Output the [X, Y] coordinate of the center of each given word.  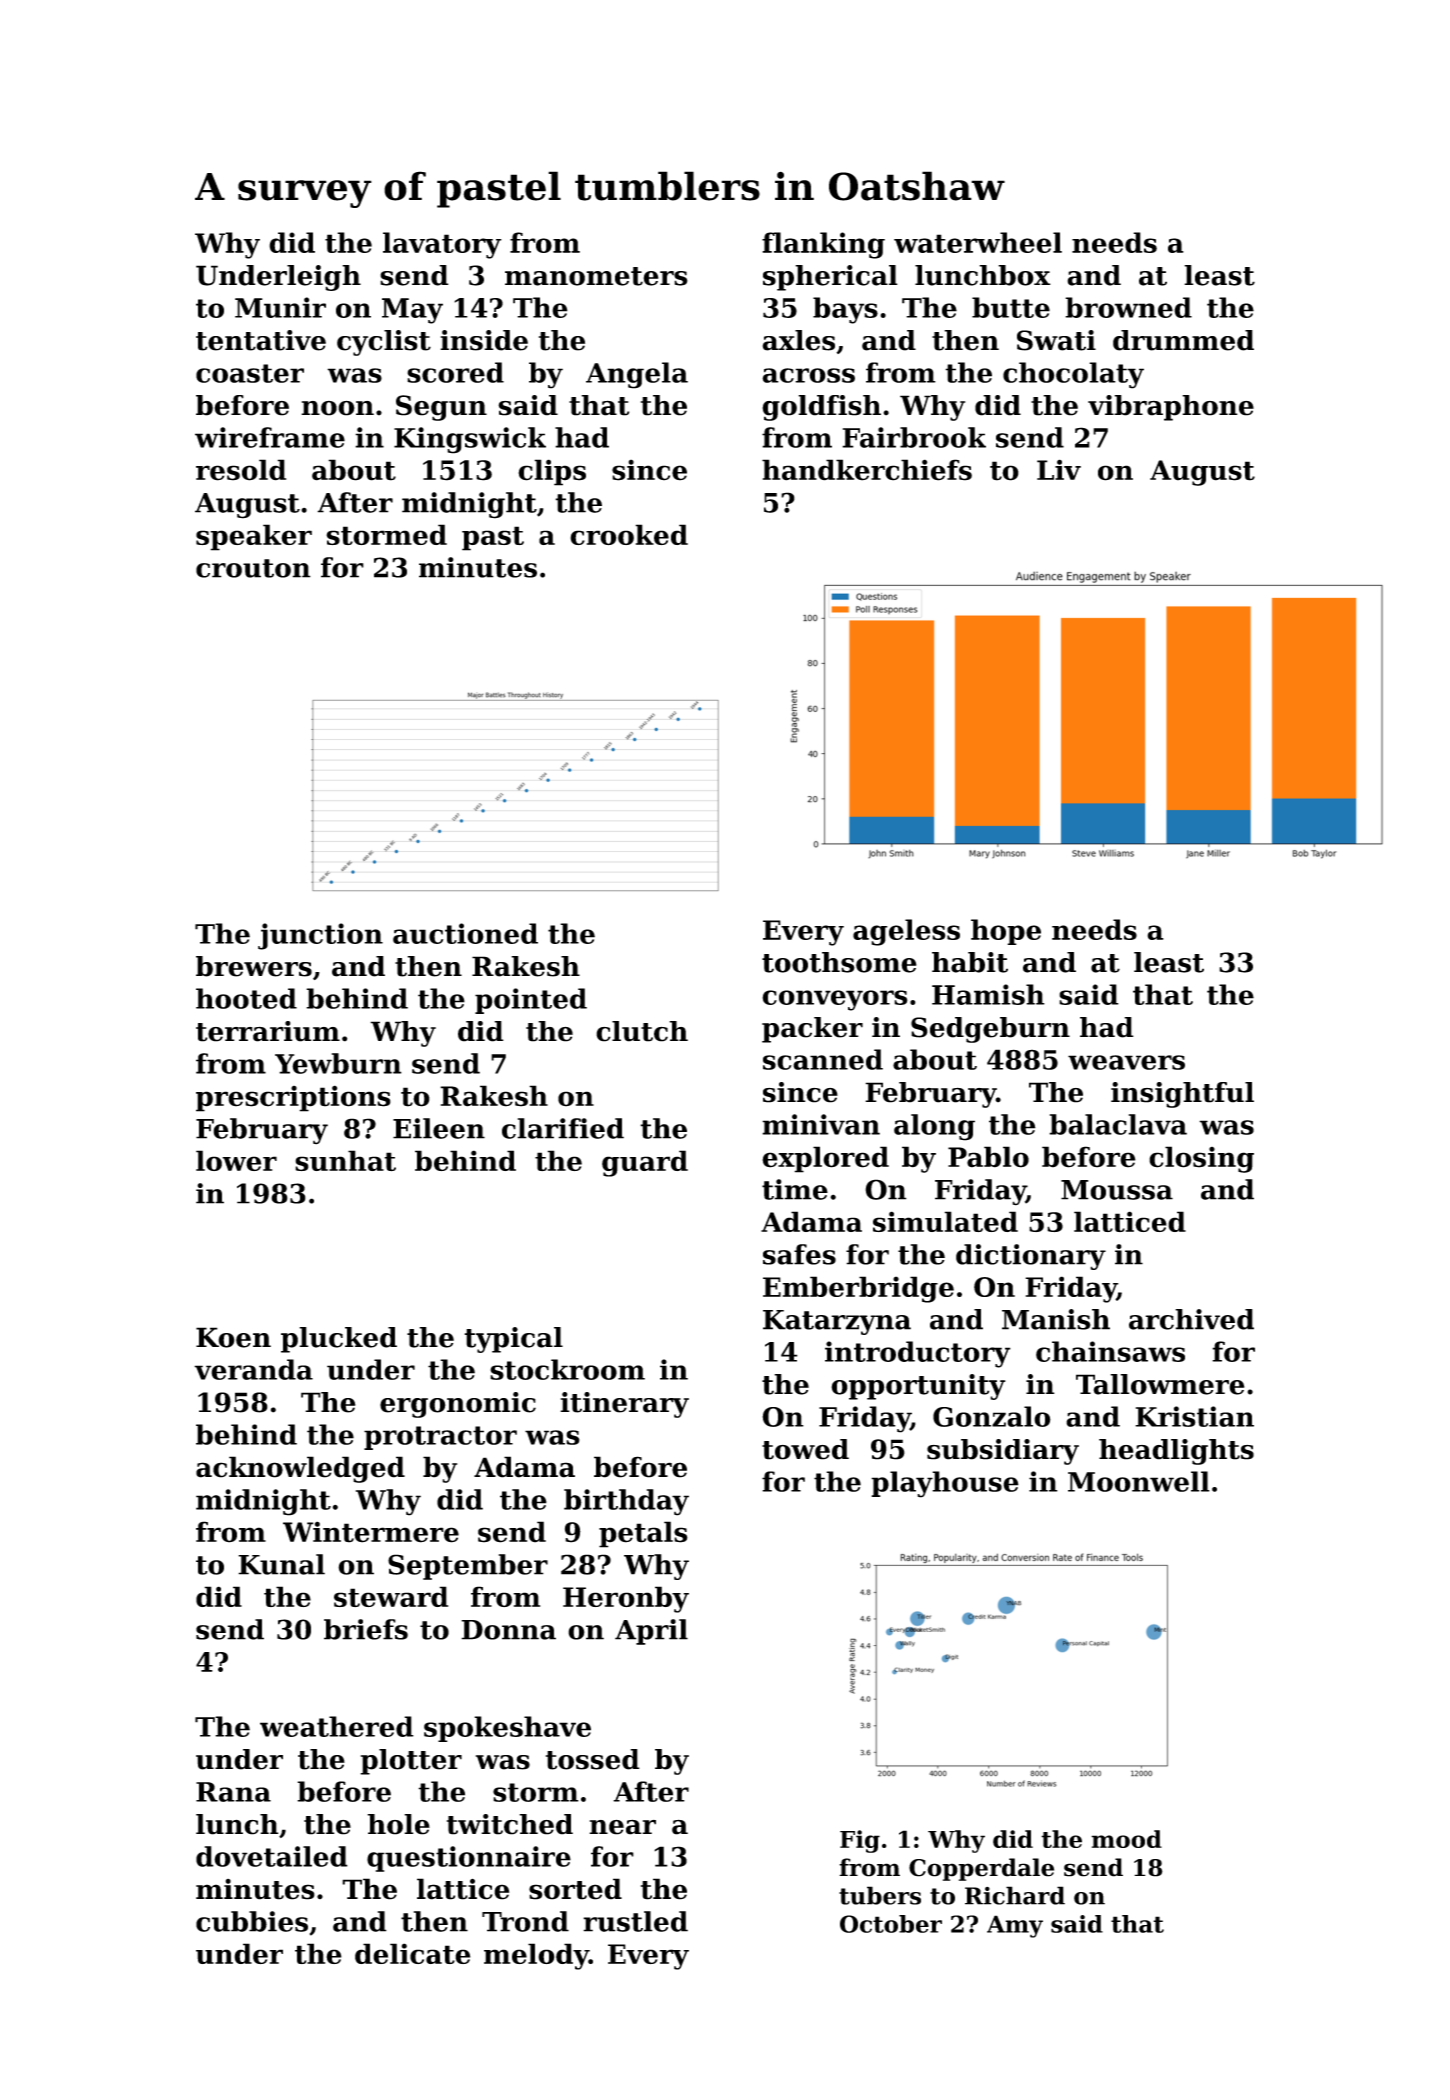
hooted [246, 998]
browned [1128, 307]
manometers [596, 276]
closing [1201, 1159]
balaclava [1118, 1124]
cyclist [384, 343]
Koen [233, 1337]
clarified [563, 1128]
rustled [635, 1921]
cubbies [252, 1921]
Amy [1015, 1926]
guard [645, 1163]
